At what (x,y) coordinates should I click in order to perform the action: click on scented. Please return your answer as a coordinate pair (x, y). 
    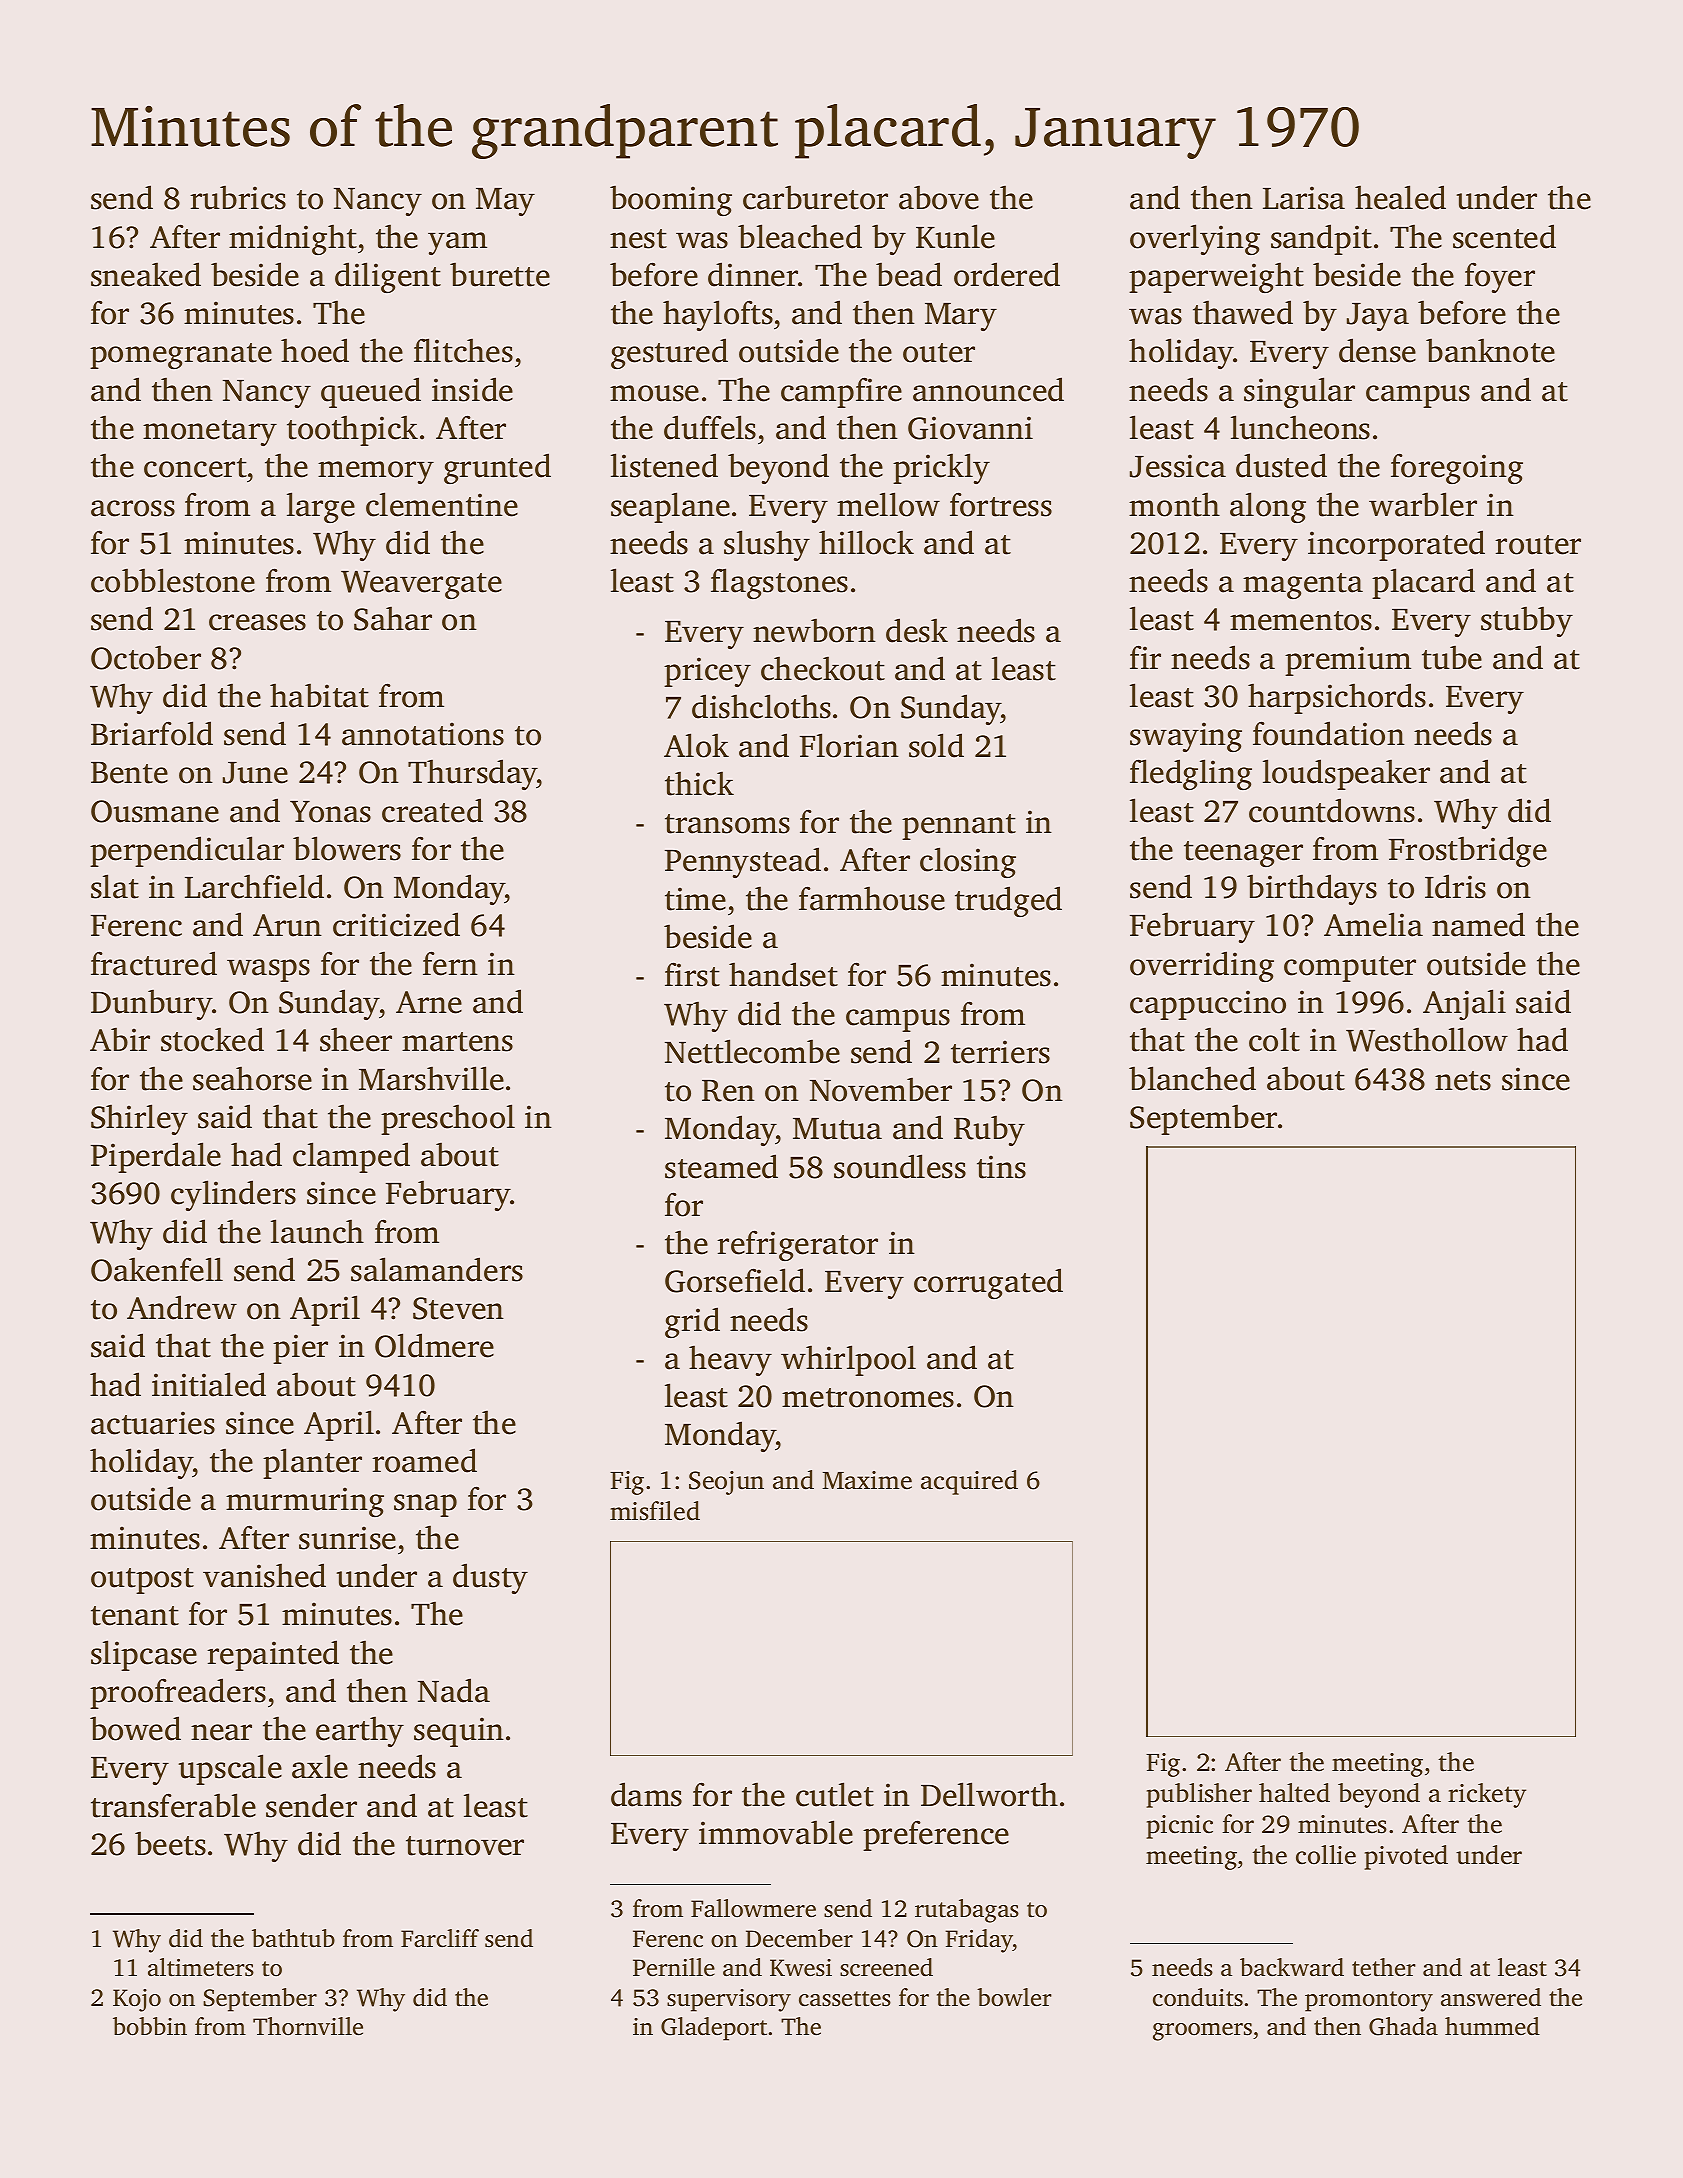
    Looking at the image, I should click on (1504, 236).
